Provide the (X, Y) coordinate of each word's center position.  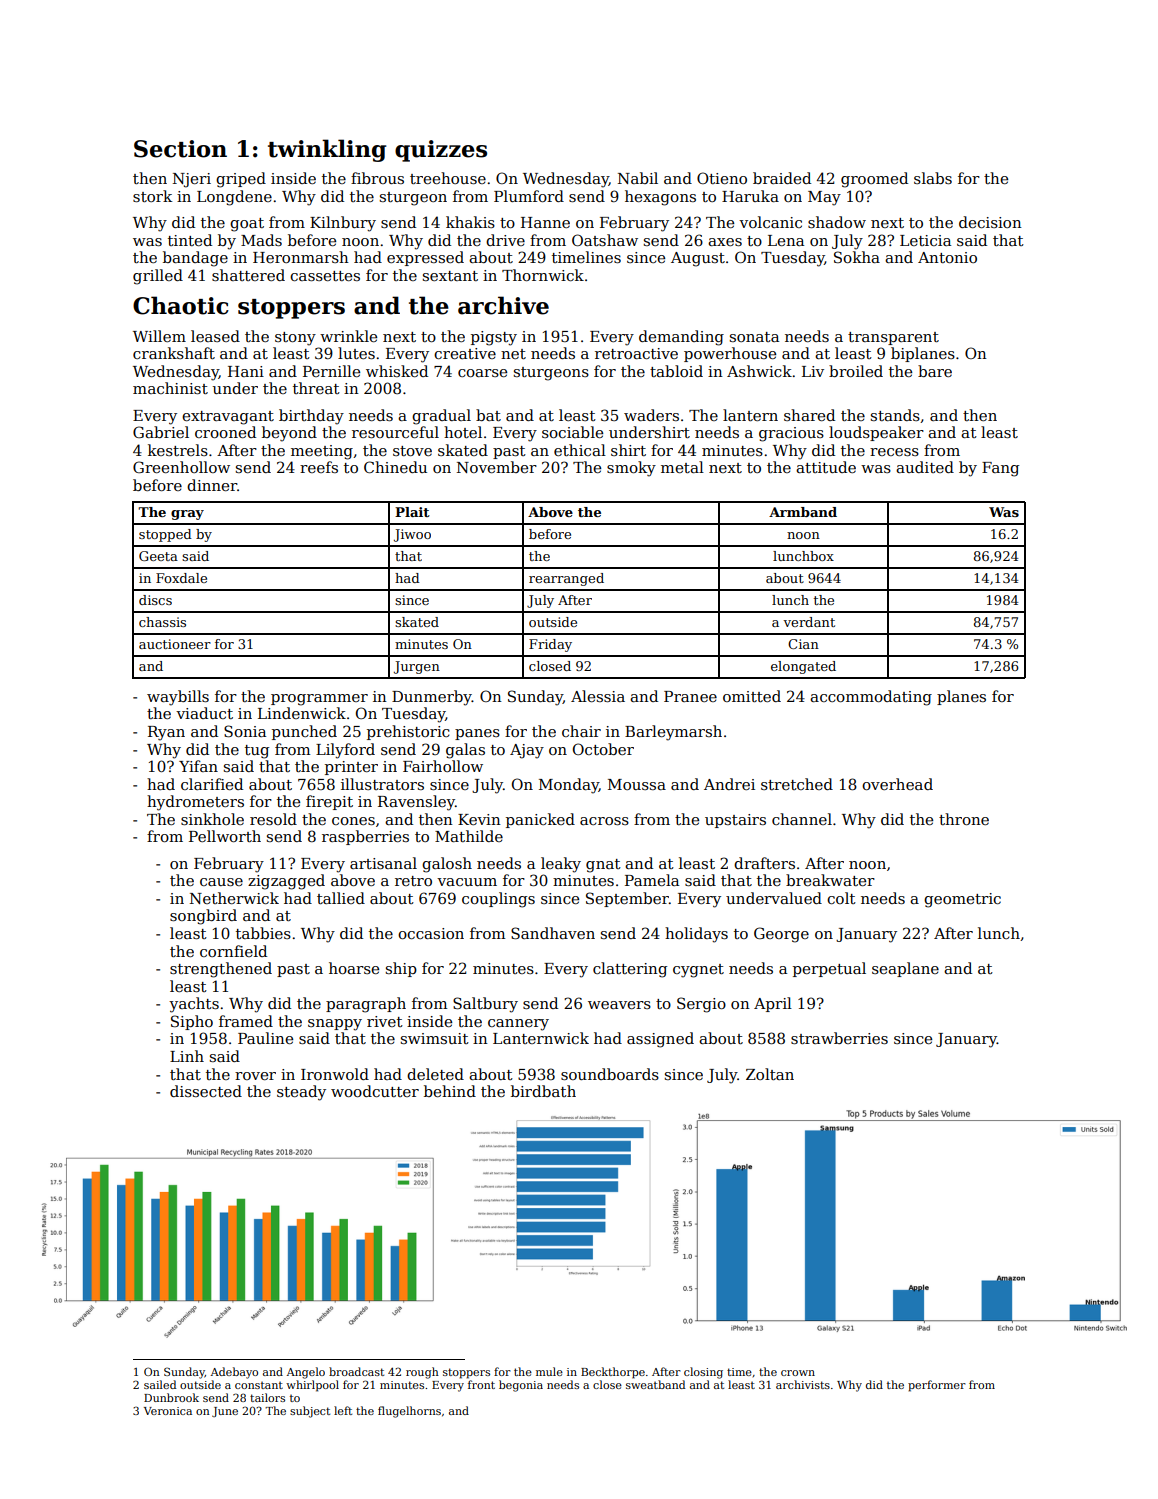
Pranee (690, 696)
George (781, 935)
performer (937, 1386)
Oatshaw (605, 240)
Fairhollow (443, 766)
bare (935, 371)
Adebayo (234, 1373)
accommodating (871, 698)
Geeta (158, 556)
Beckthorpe (613, 1373)
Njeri (192, 180)
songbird (203, 917)
